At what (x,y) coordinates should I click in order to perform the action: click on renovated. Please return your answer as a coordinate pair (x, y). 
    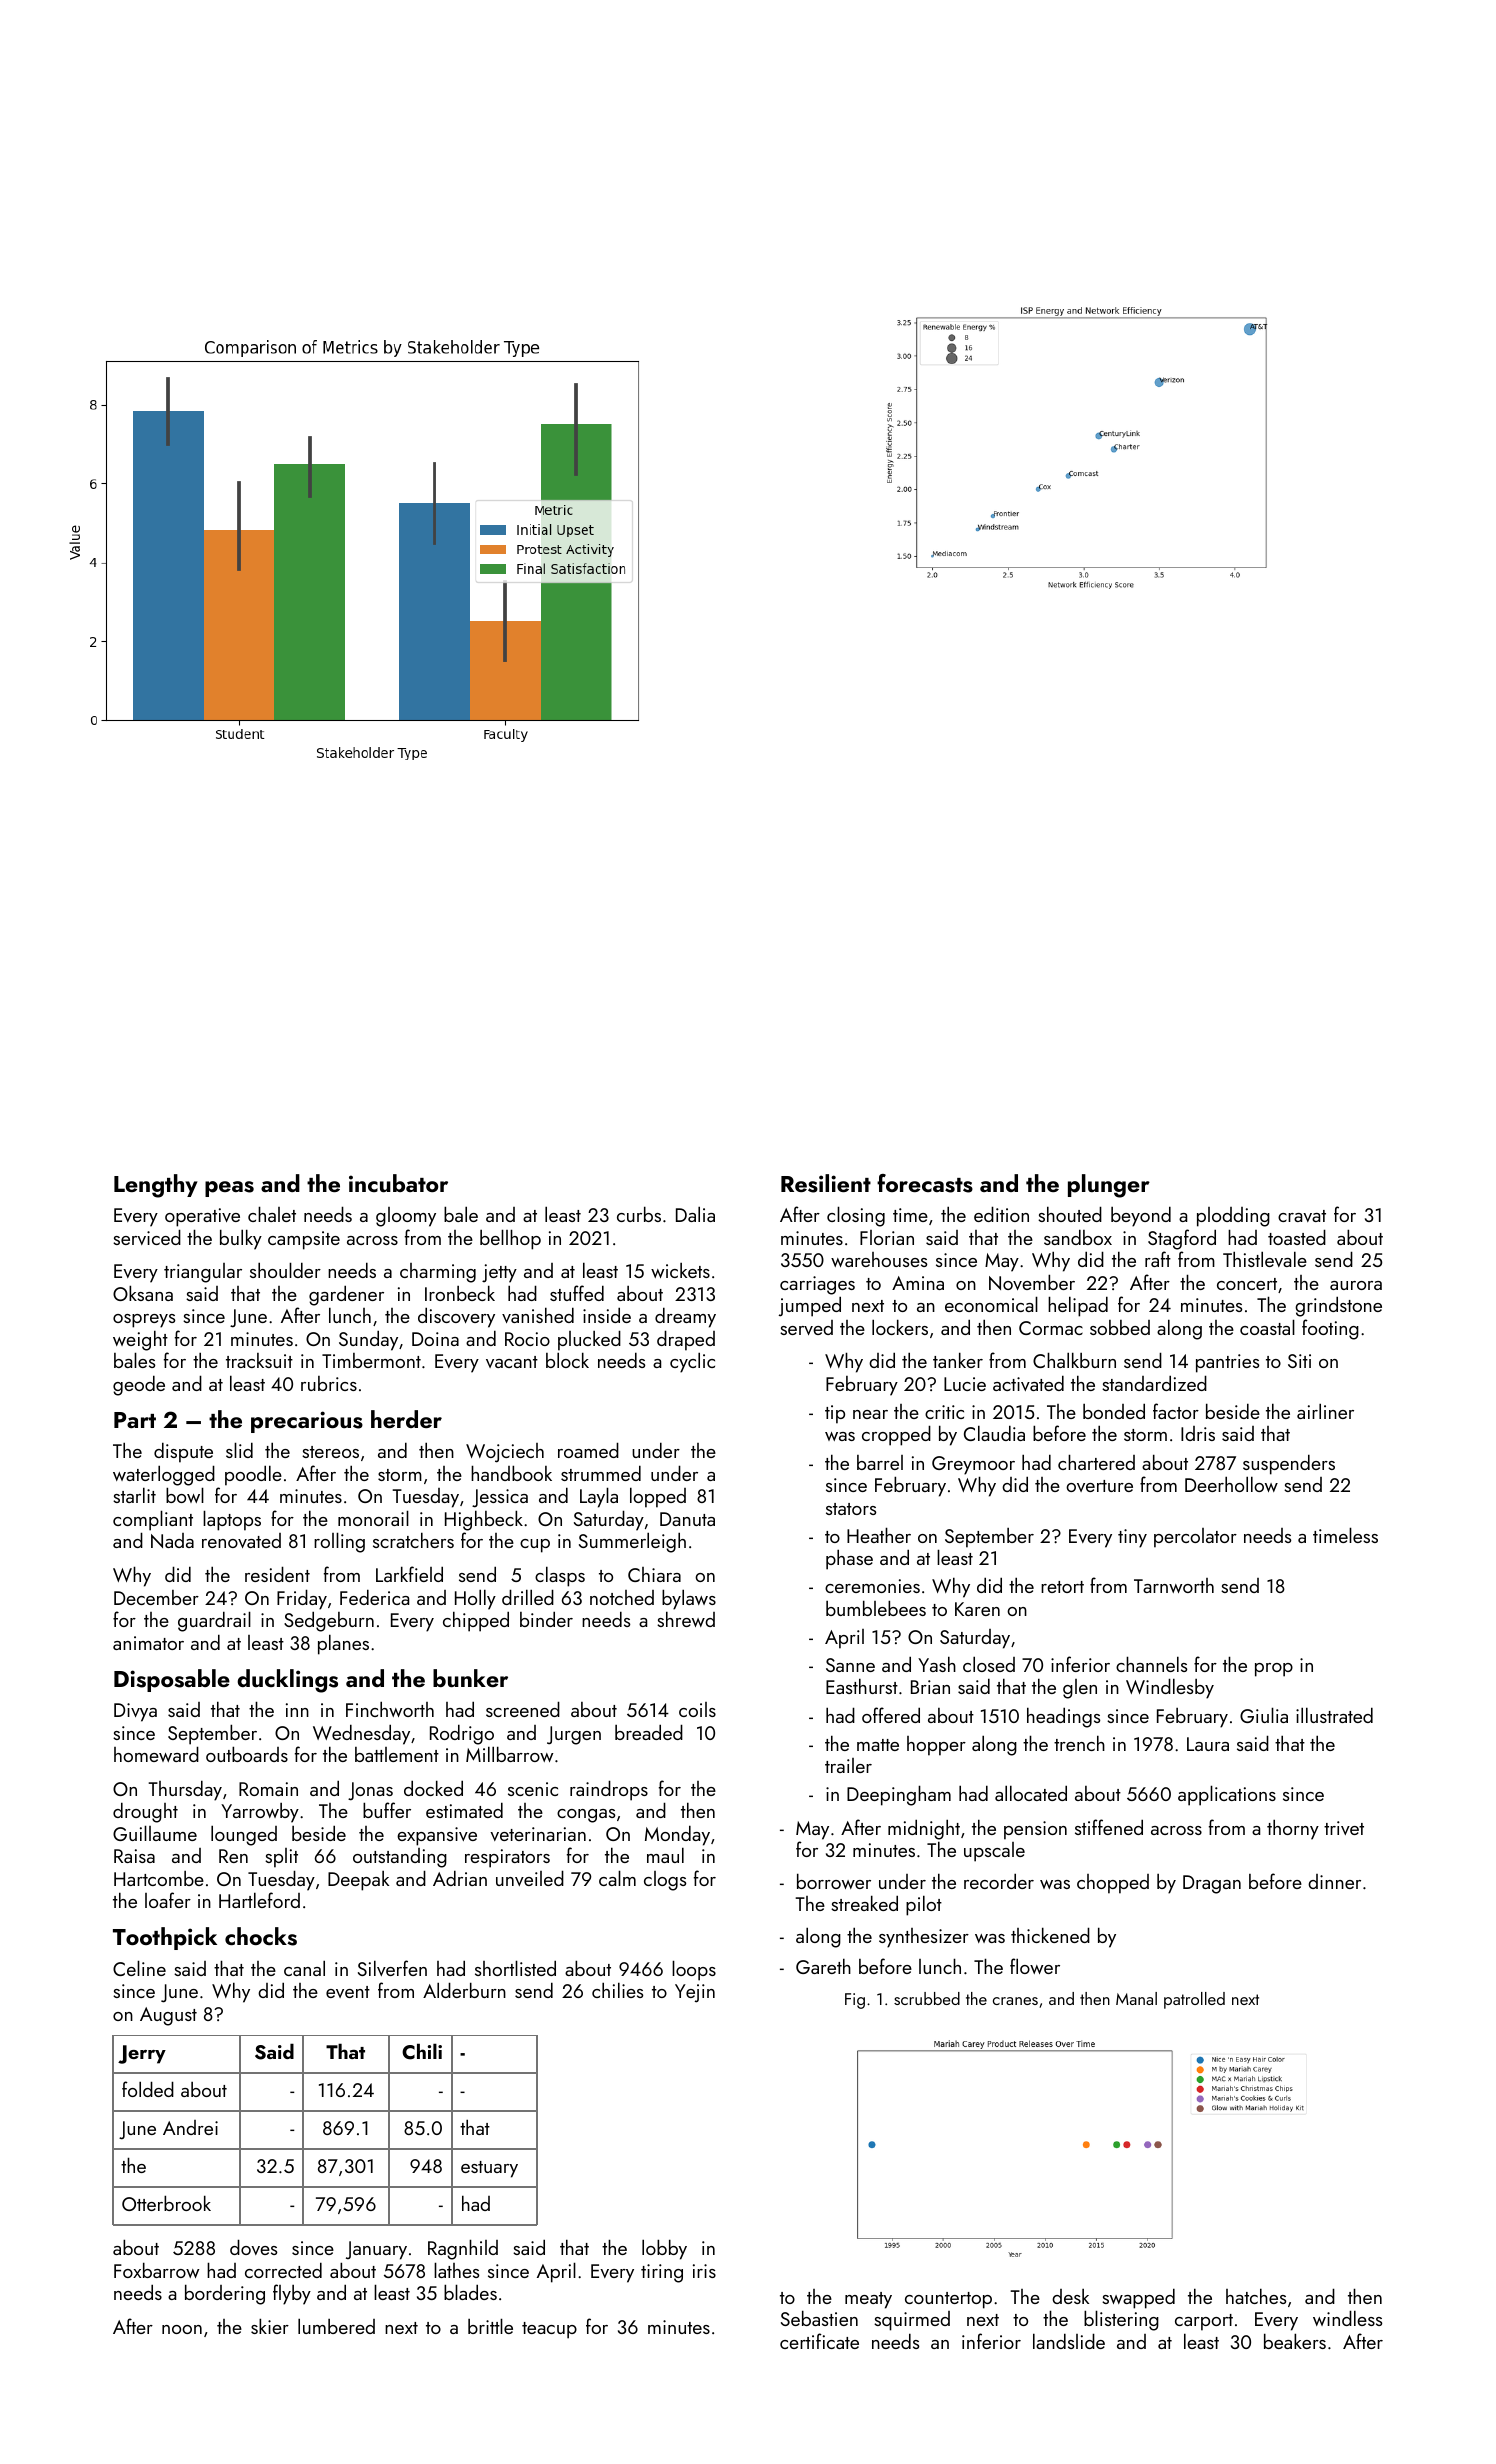
    Looking at the image, I should click on (241, 1540).
